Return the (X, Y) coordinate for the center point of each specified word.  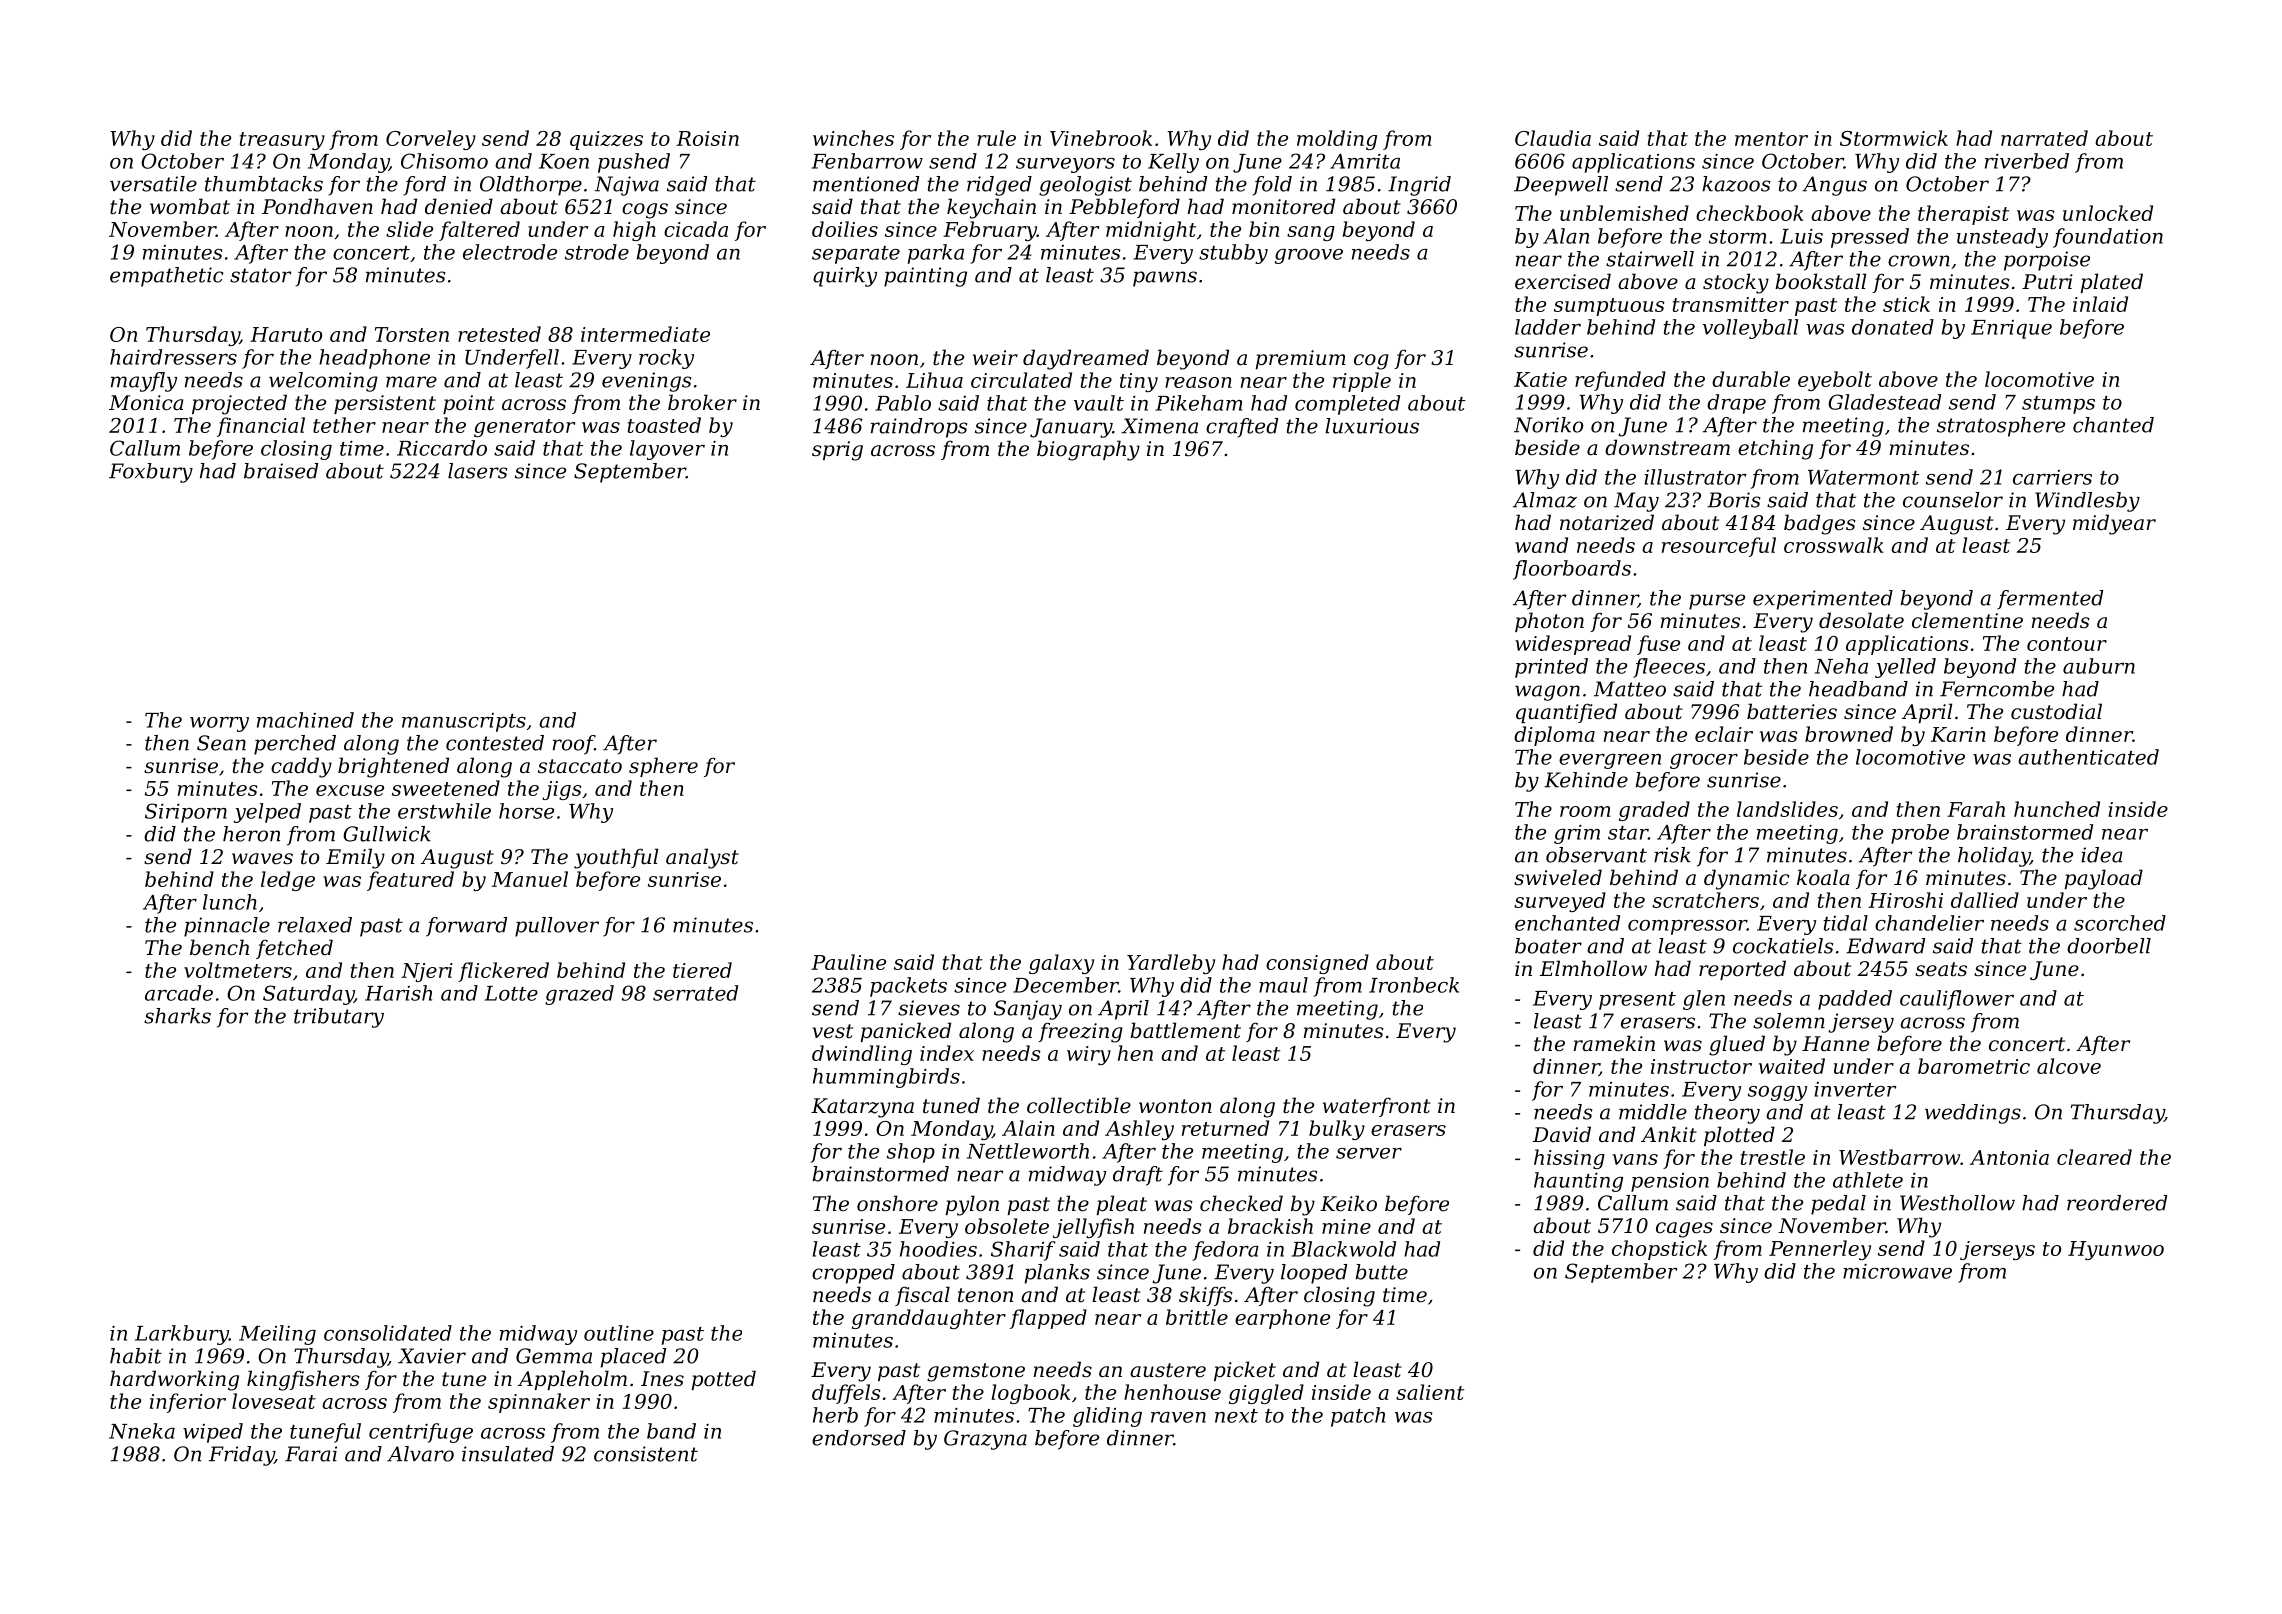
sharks (177, 1016)
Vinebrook (1101, 138)
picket (1245, 1371)
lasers (477, 471)
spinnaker (539, 1403)
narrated (2044, 138)
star (1628, 833)
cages (1684, 1230)
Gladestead (1884, 402)
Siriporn (186, 813)
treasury (282, 141)
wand (1541, 545)
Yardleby (1171, 964)
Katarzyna (862, 1108)
